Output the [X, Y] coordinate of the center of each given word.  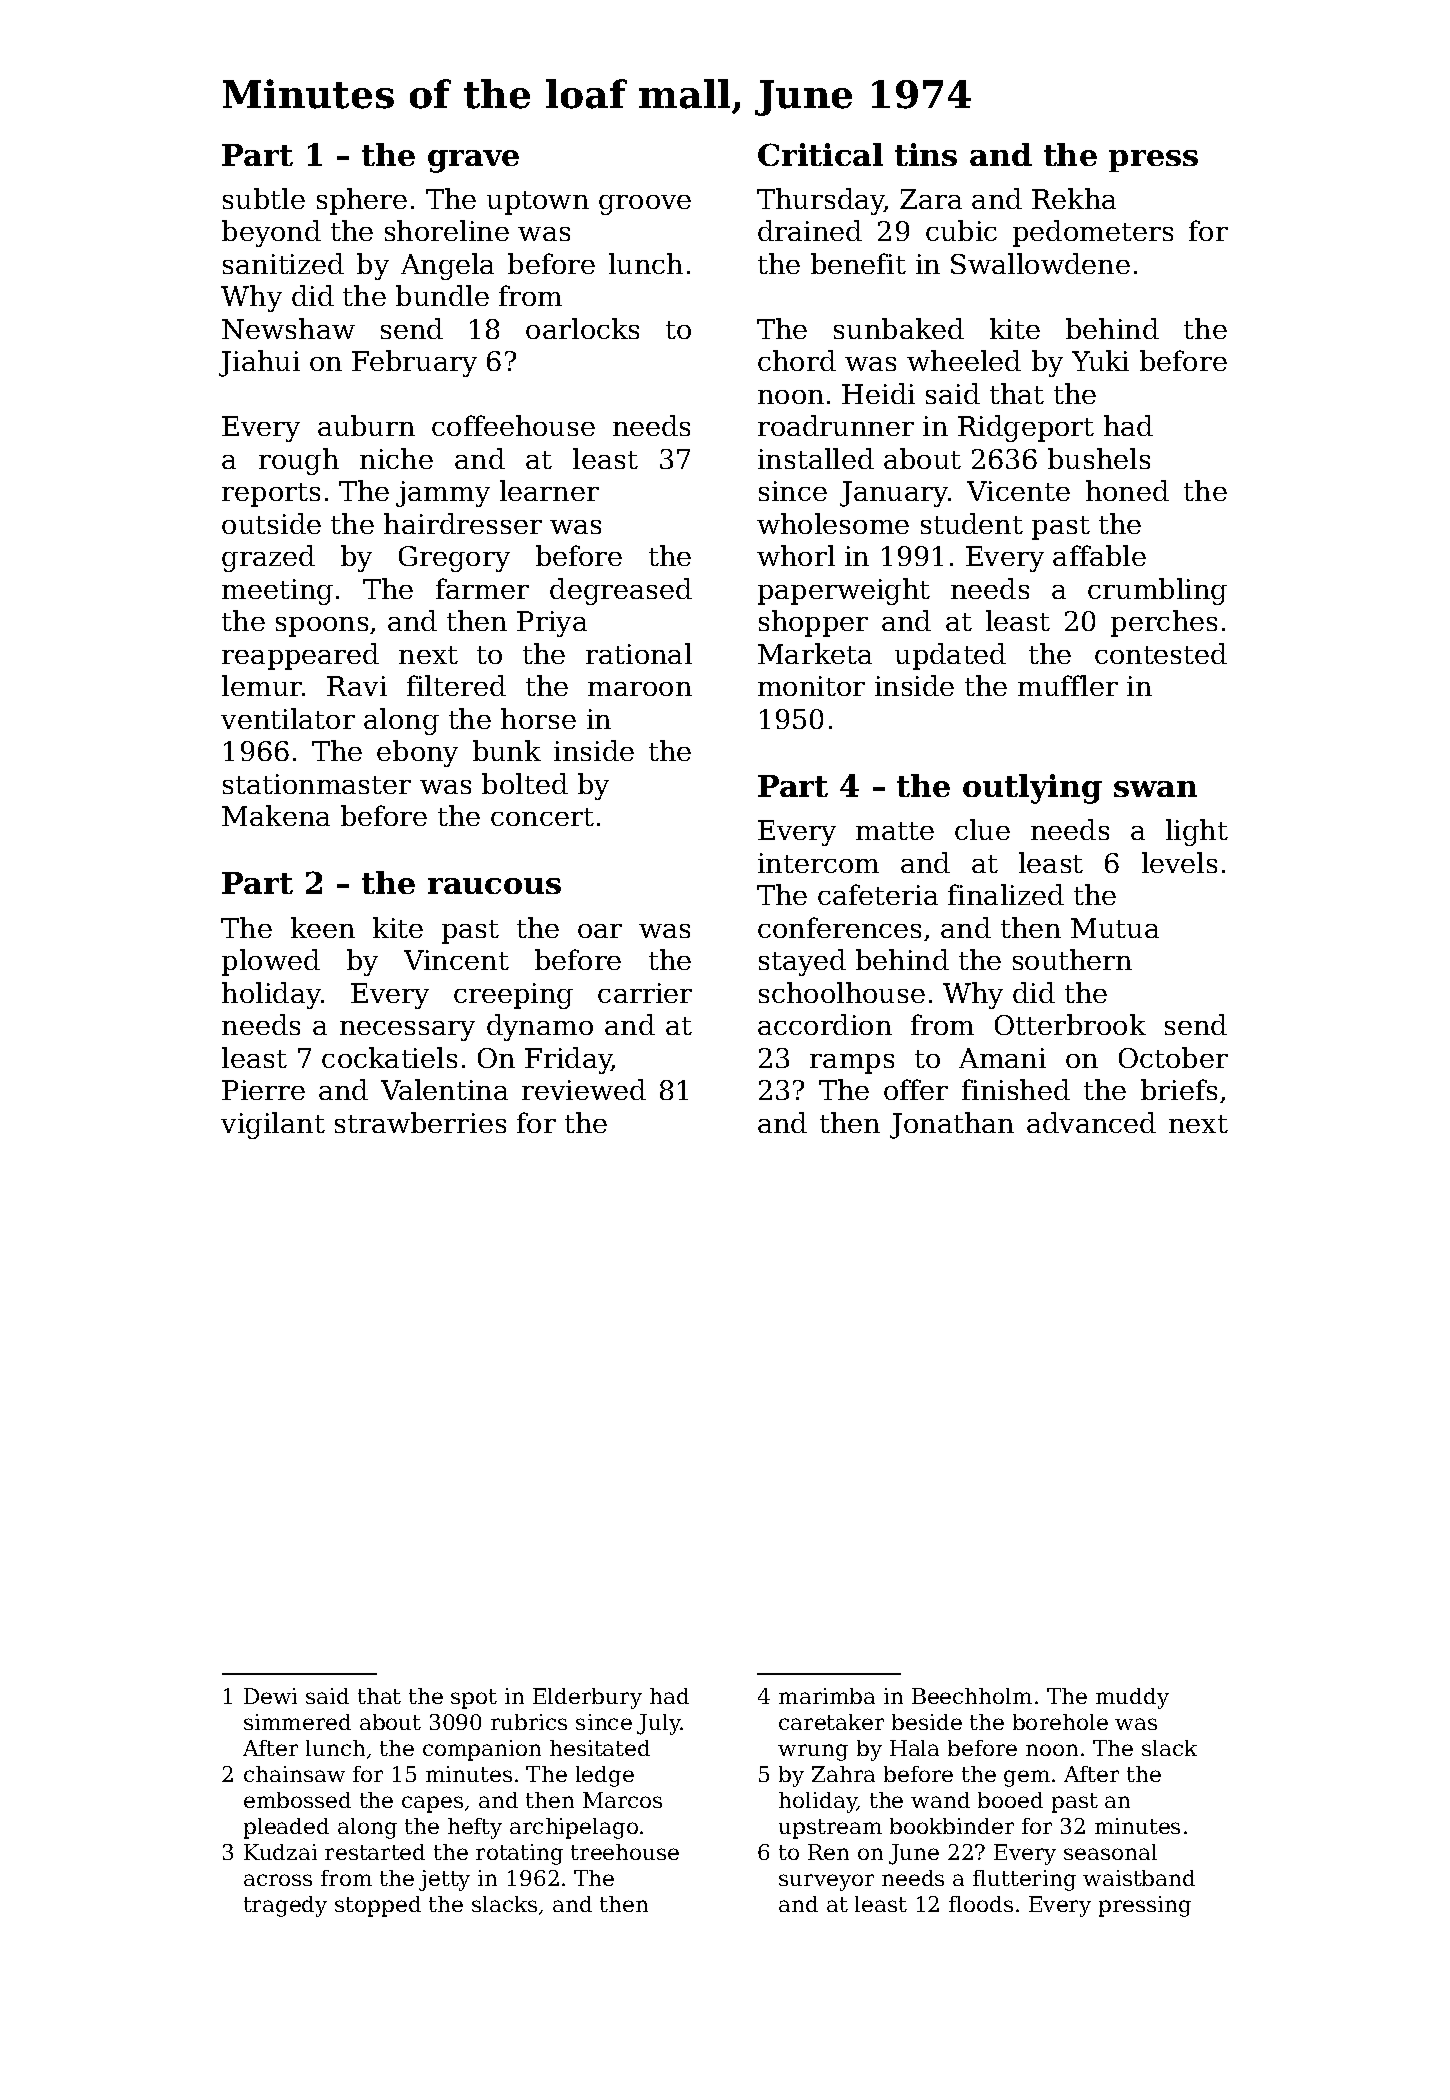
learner [549, 490]
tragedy [285, 1906]
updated [950, 656]
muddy [1132, 1698]
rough [299, 461]
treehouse [625, 1852]
